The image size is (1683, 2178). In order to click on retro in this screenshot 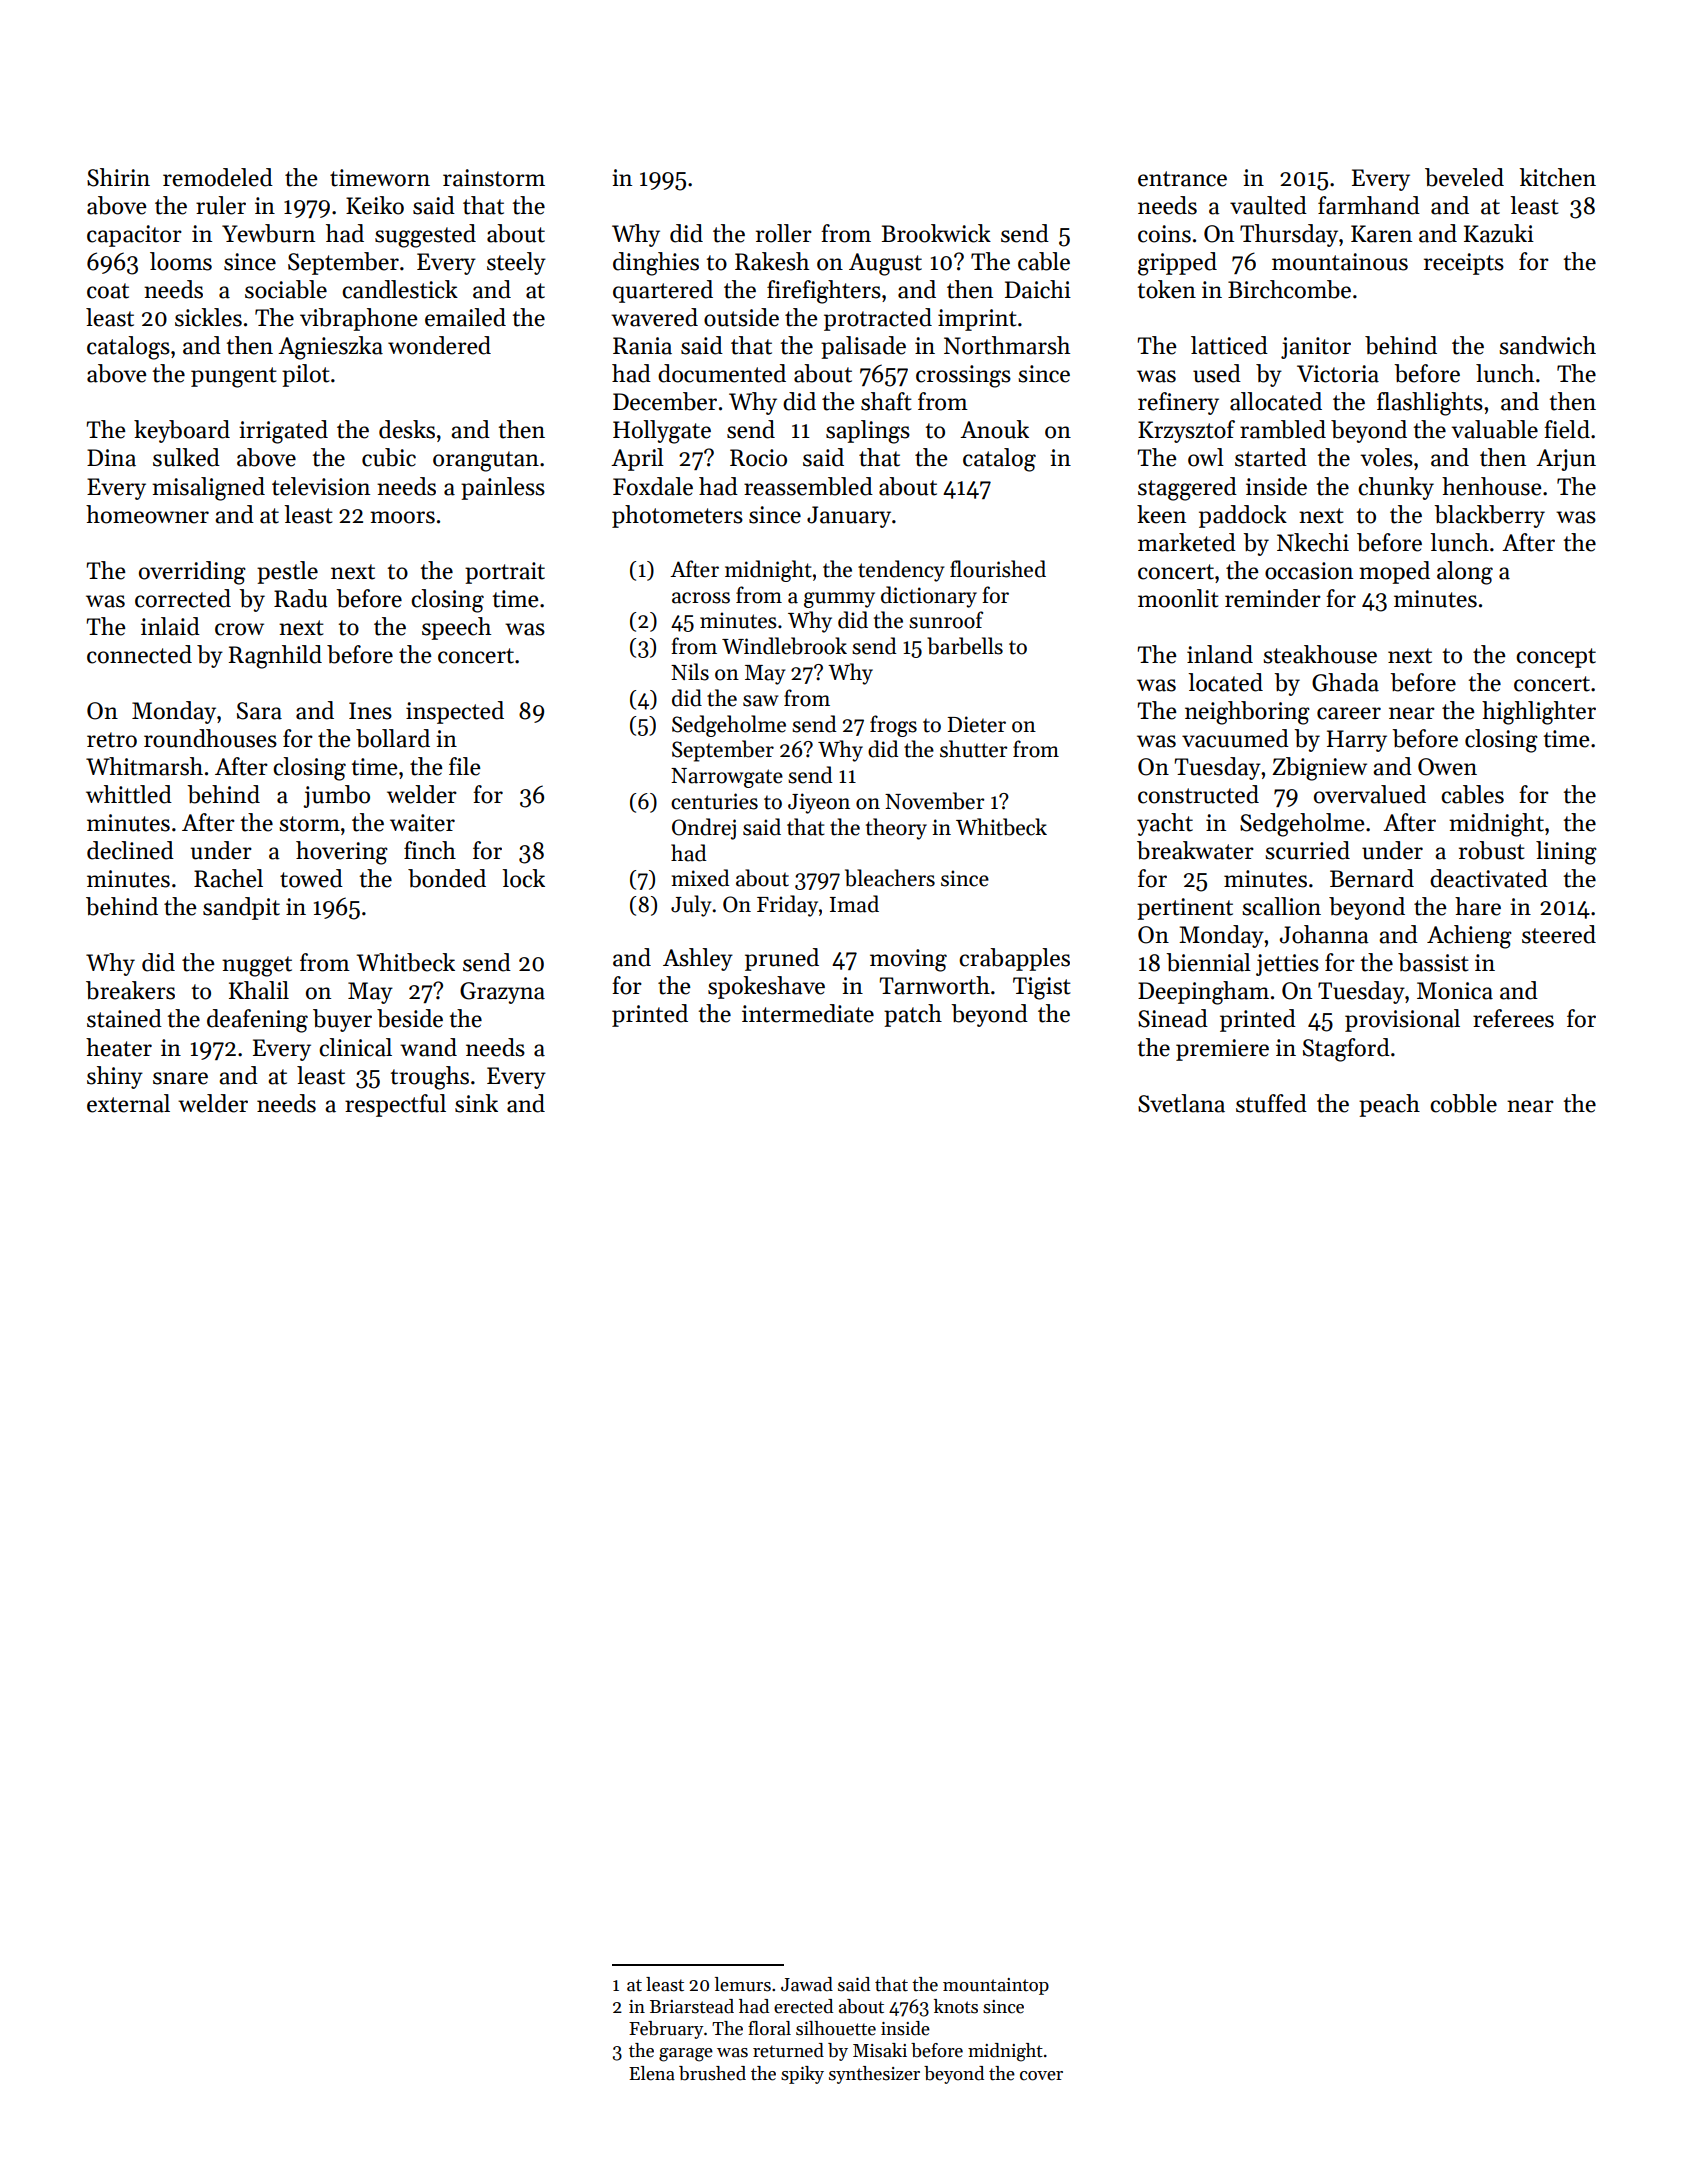, I will do `click(112, 740)`.
